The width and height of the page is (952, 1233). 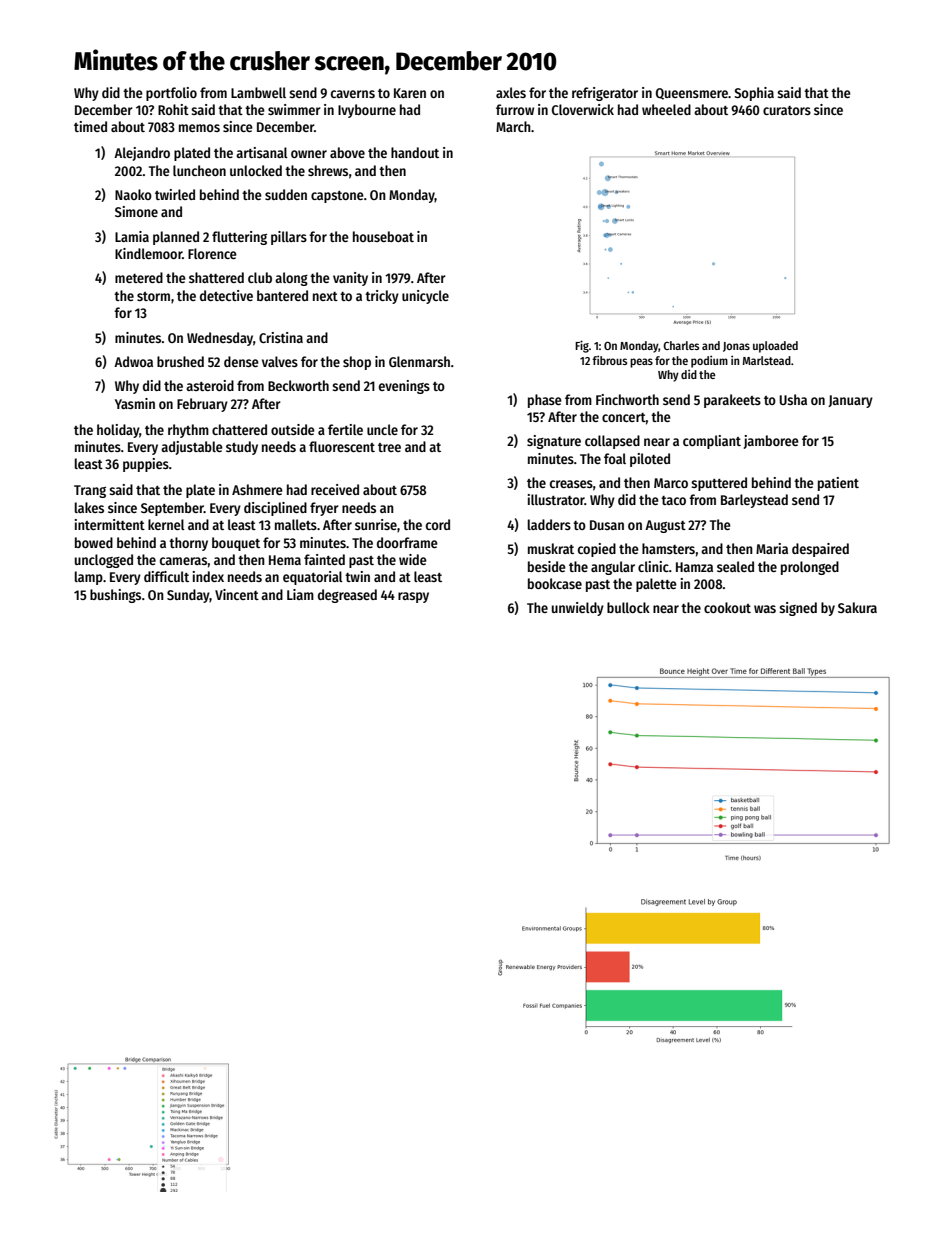 What do you see at coordinates (142, 154) in the page?
I see `Alejandro` at bounding box center [142, 154].
